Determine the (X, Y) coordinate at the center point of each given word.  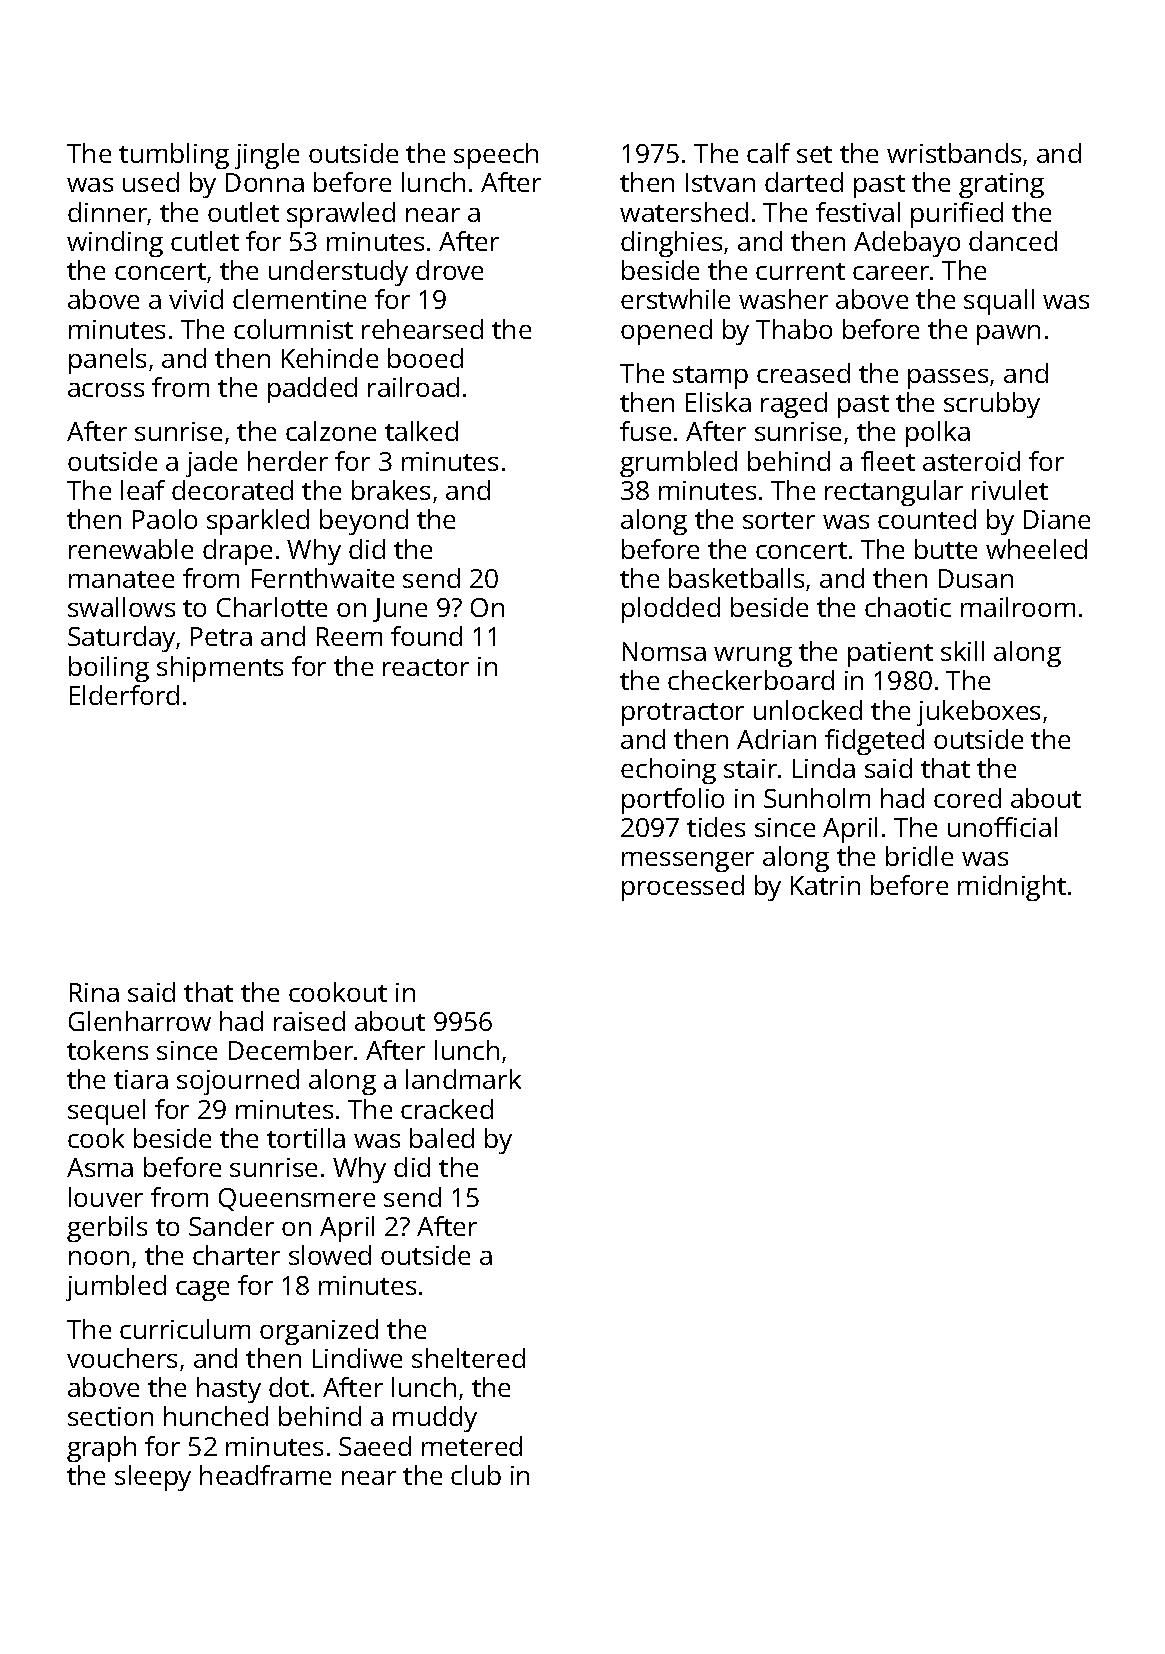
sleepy (153, 1478)
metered (472, 1446)
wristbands (954, 153)
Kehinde (330, 358)
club (476, 1475)
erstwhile (675, 299)
